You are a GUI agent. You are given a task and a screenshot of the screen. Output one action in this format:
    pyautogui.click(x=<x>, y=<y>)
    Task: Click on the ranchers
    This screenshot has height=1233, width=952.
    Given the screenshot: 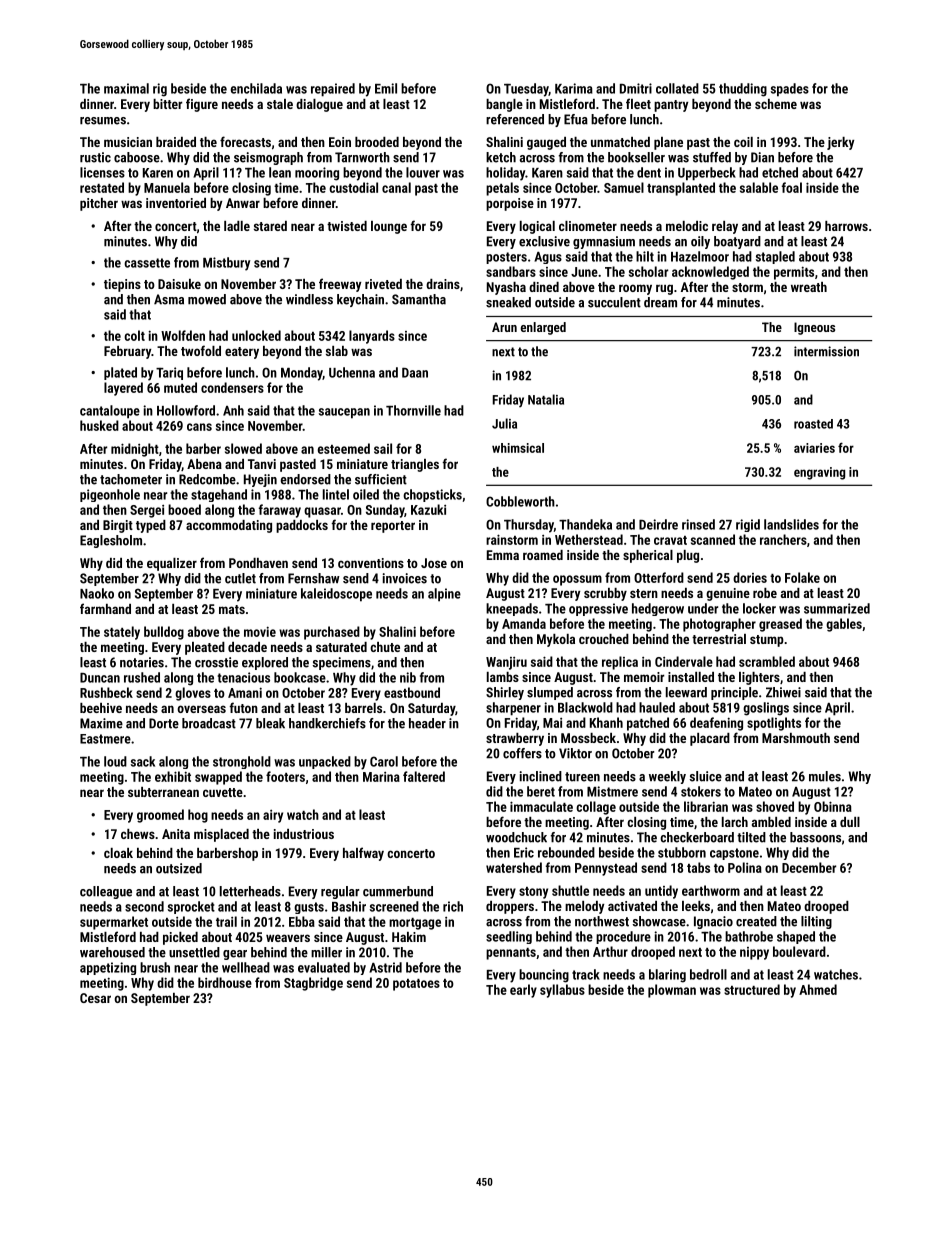 What is the action you would take?
    pyautogui.click(x=783, y=539)
